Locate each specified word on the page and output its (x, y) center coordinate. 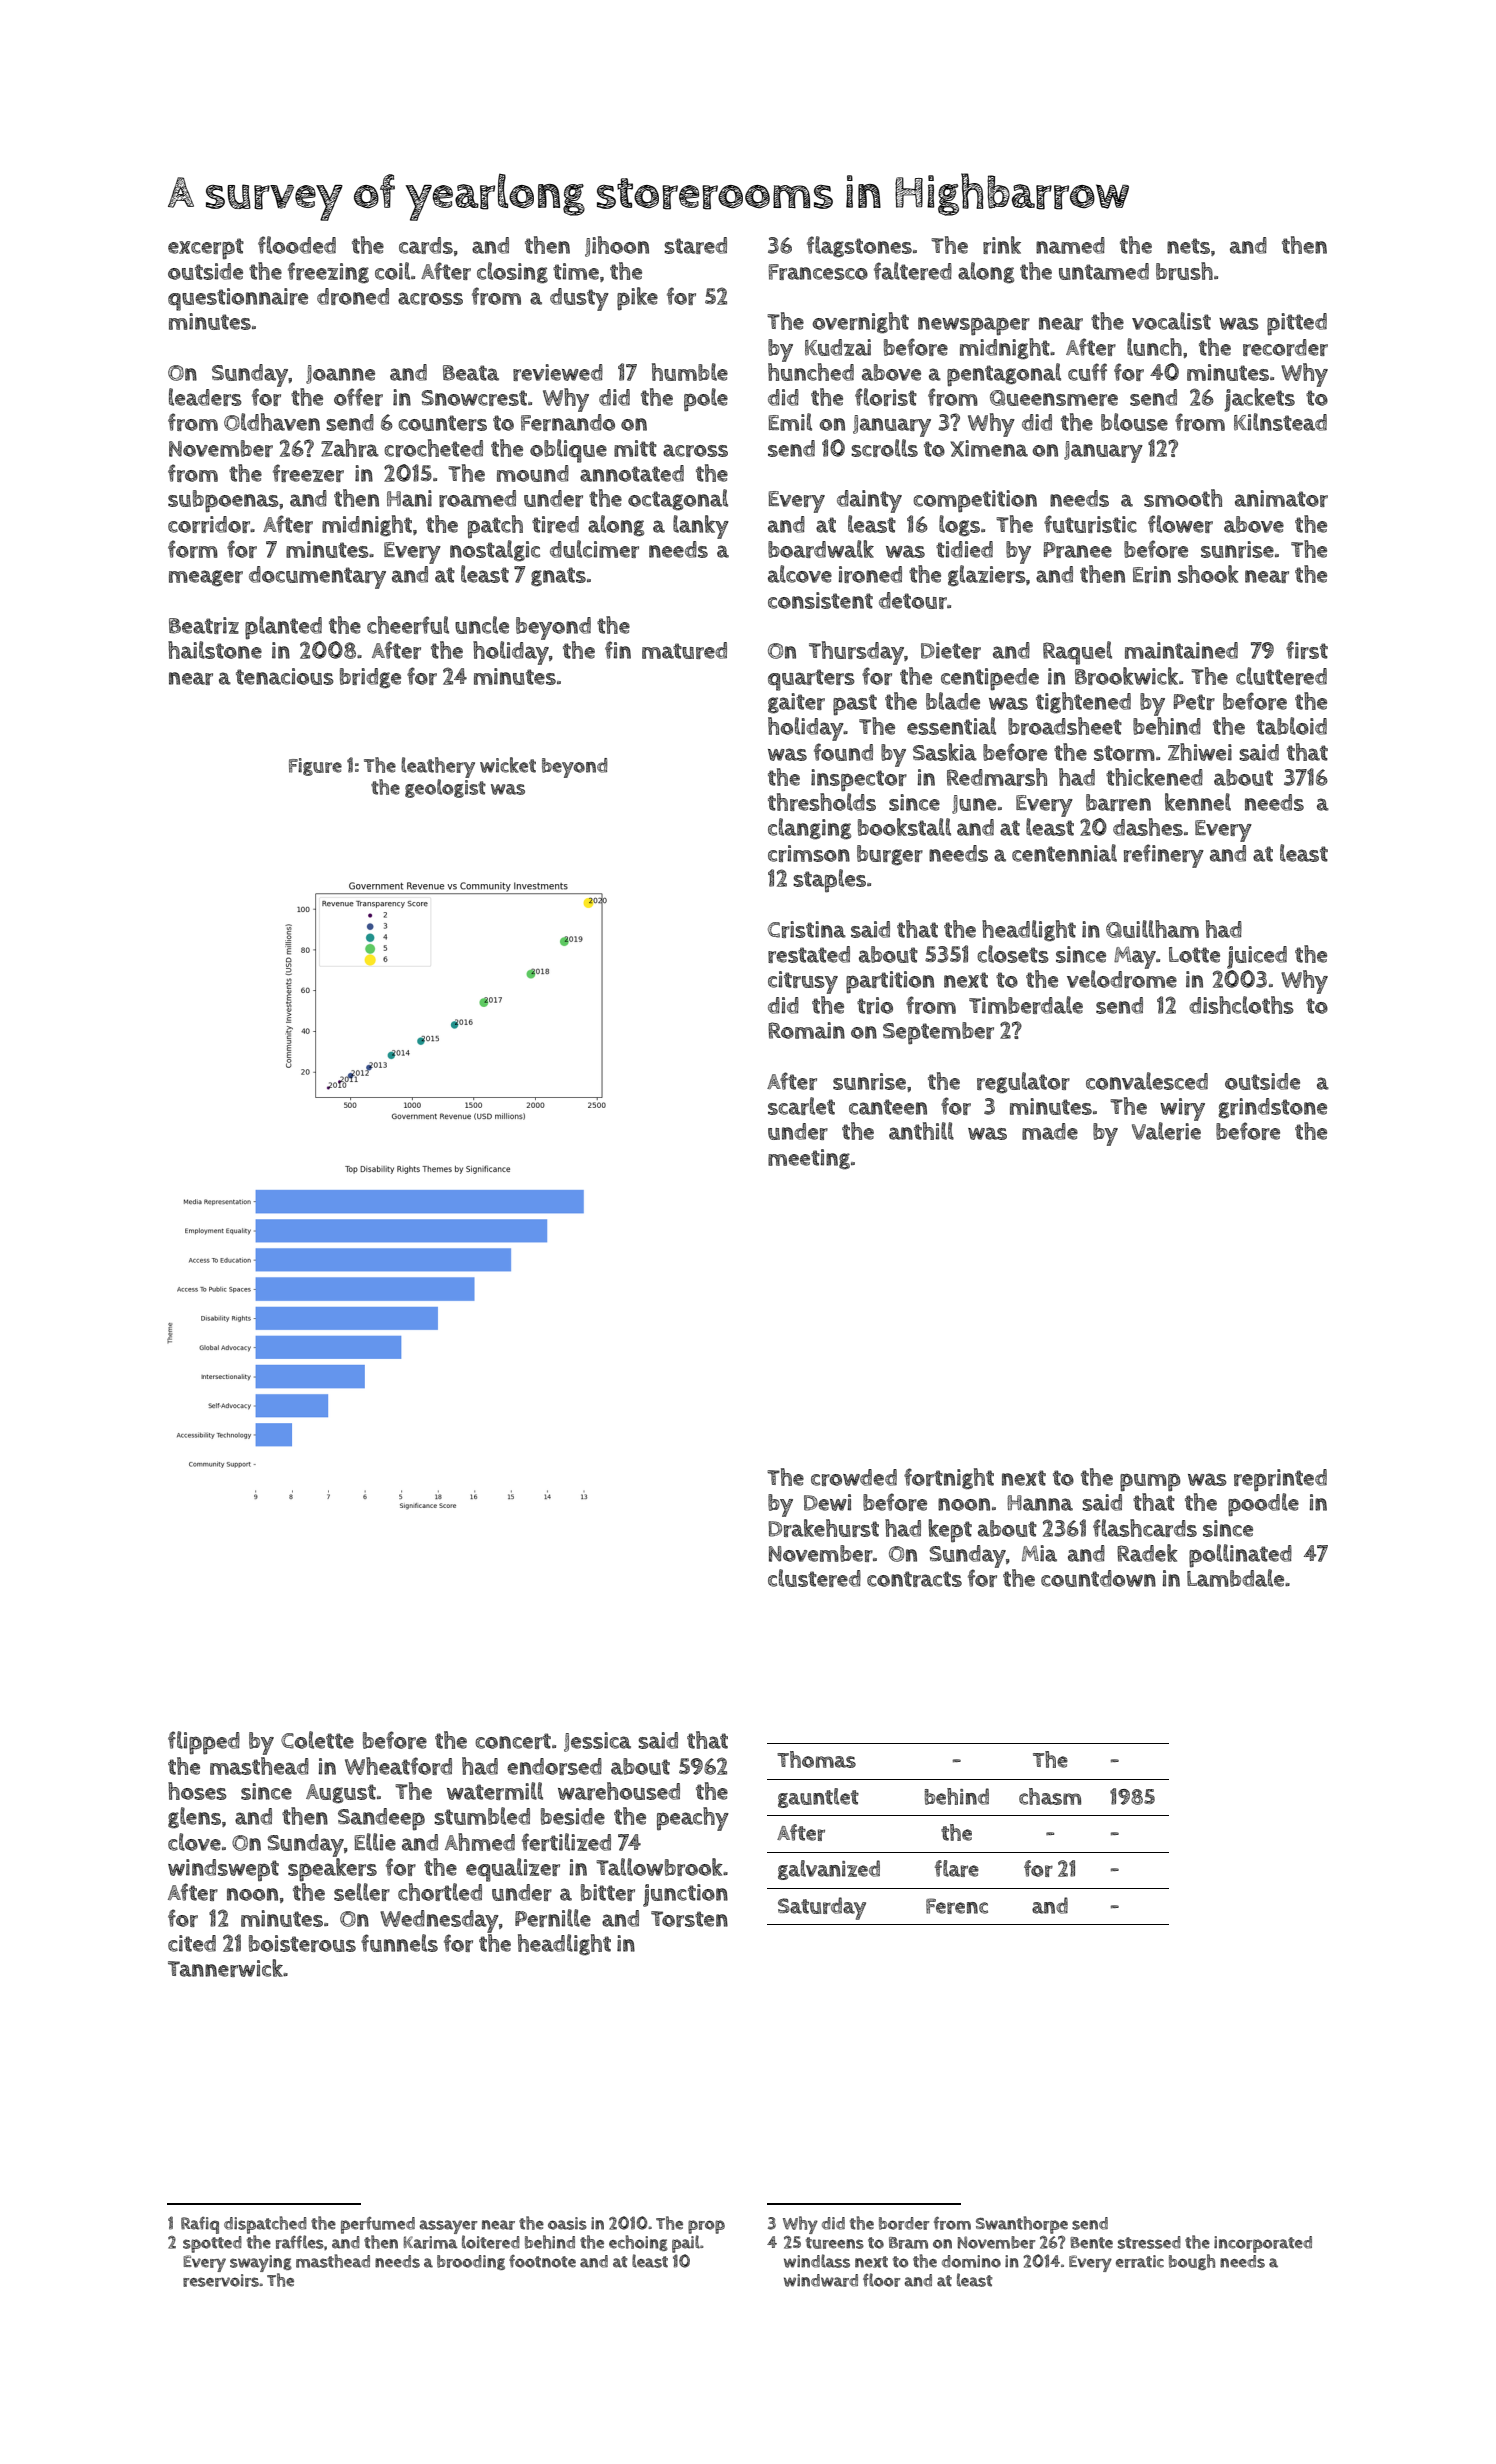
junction (685, 1895)
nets (1188, 246)
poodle (1263, 1504)
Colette (317, 1740)
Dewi (827, 1502)
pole (706, 400)
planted (283, 627)
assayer (448, 2227)
